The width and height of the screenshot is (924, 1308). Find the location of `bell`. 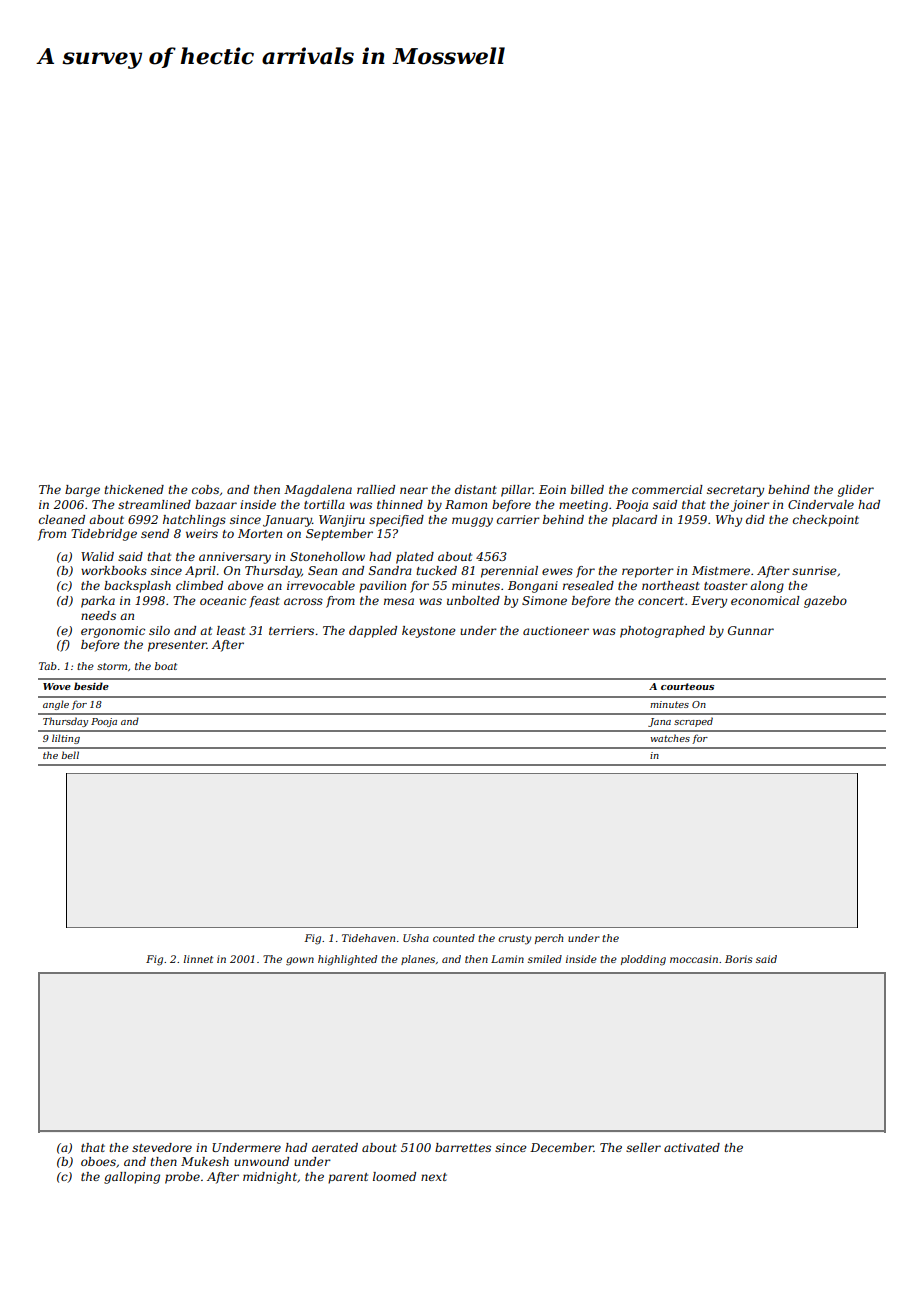

bell is located at coordinates (70, 755).
